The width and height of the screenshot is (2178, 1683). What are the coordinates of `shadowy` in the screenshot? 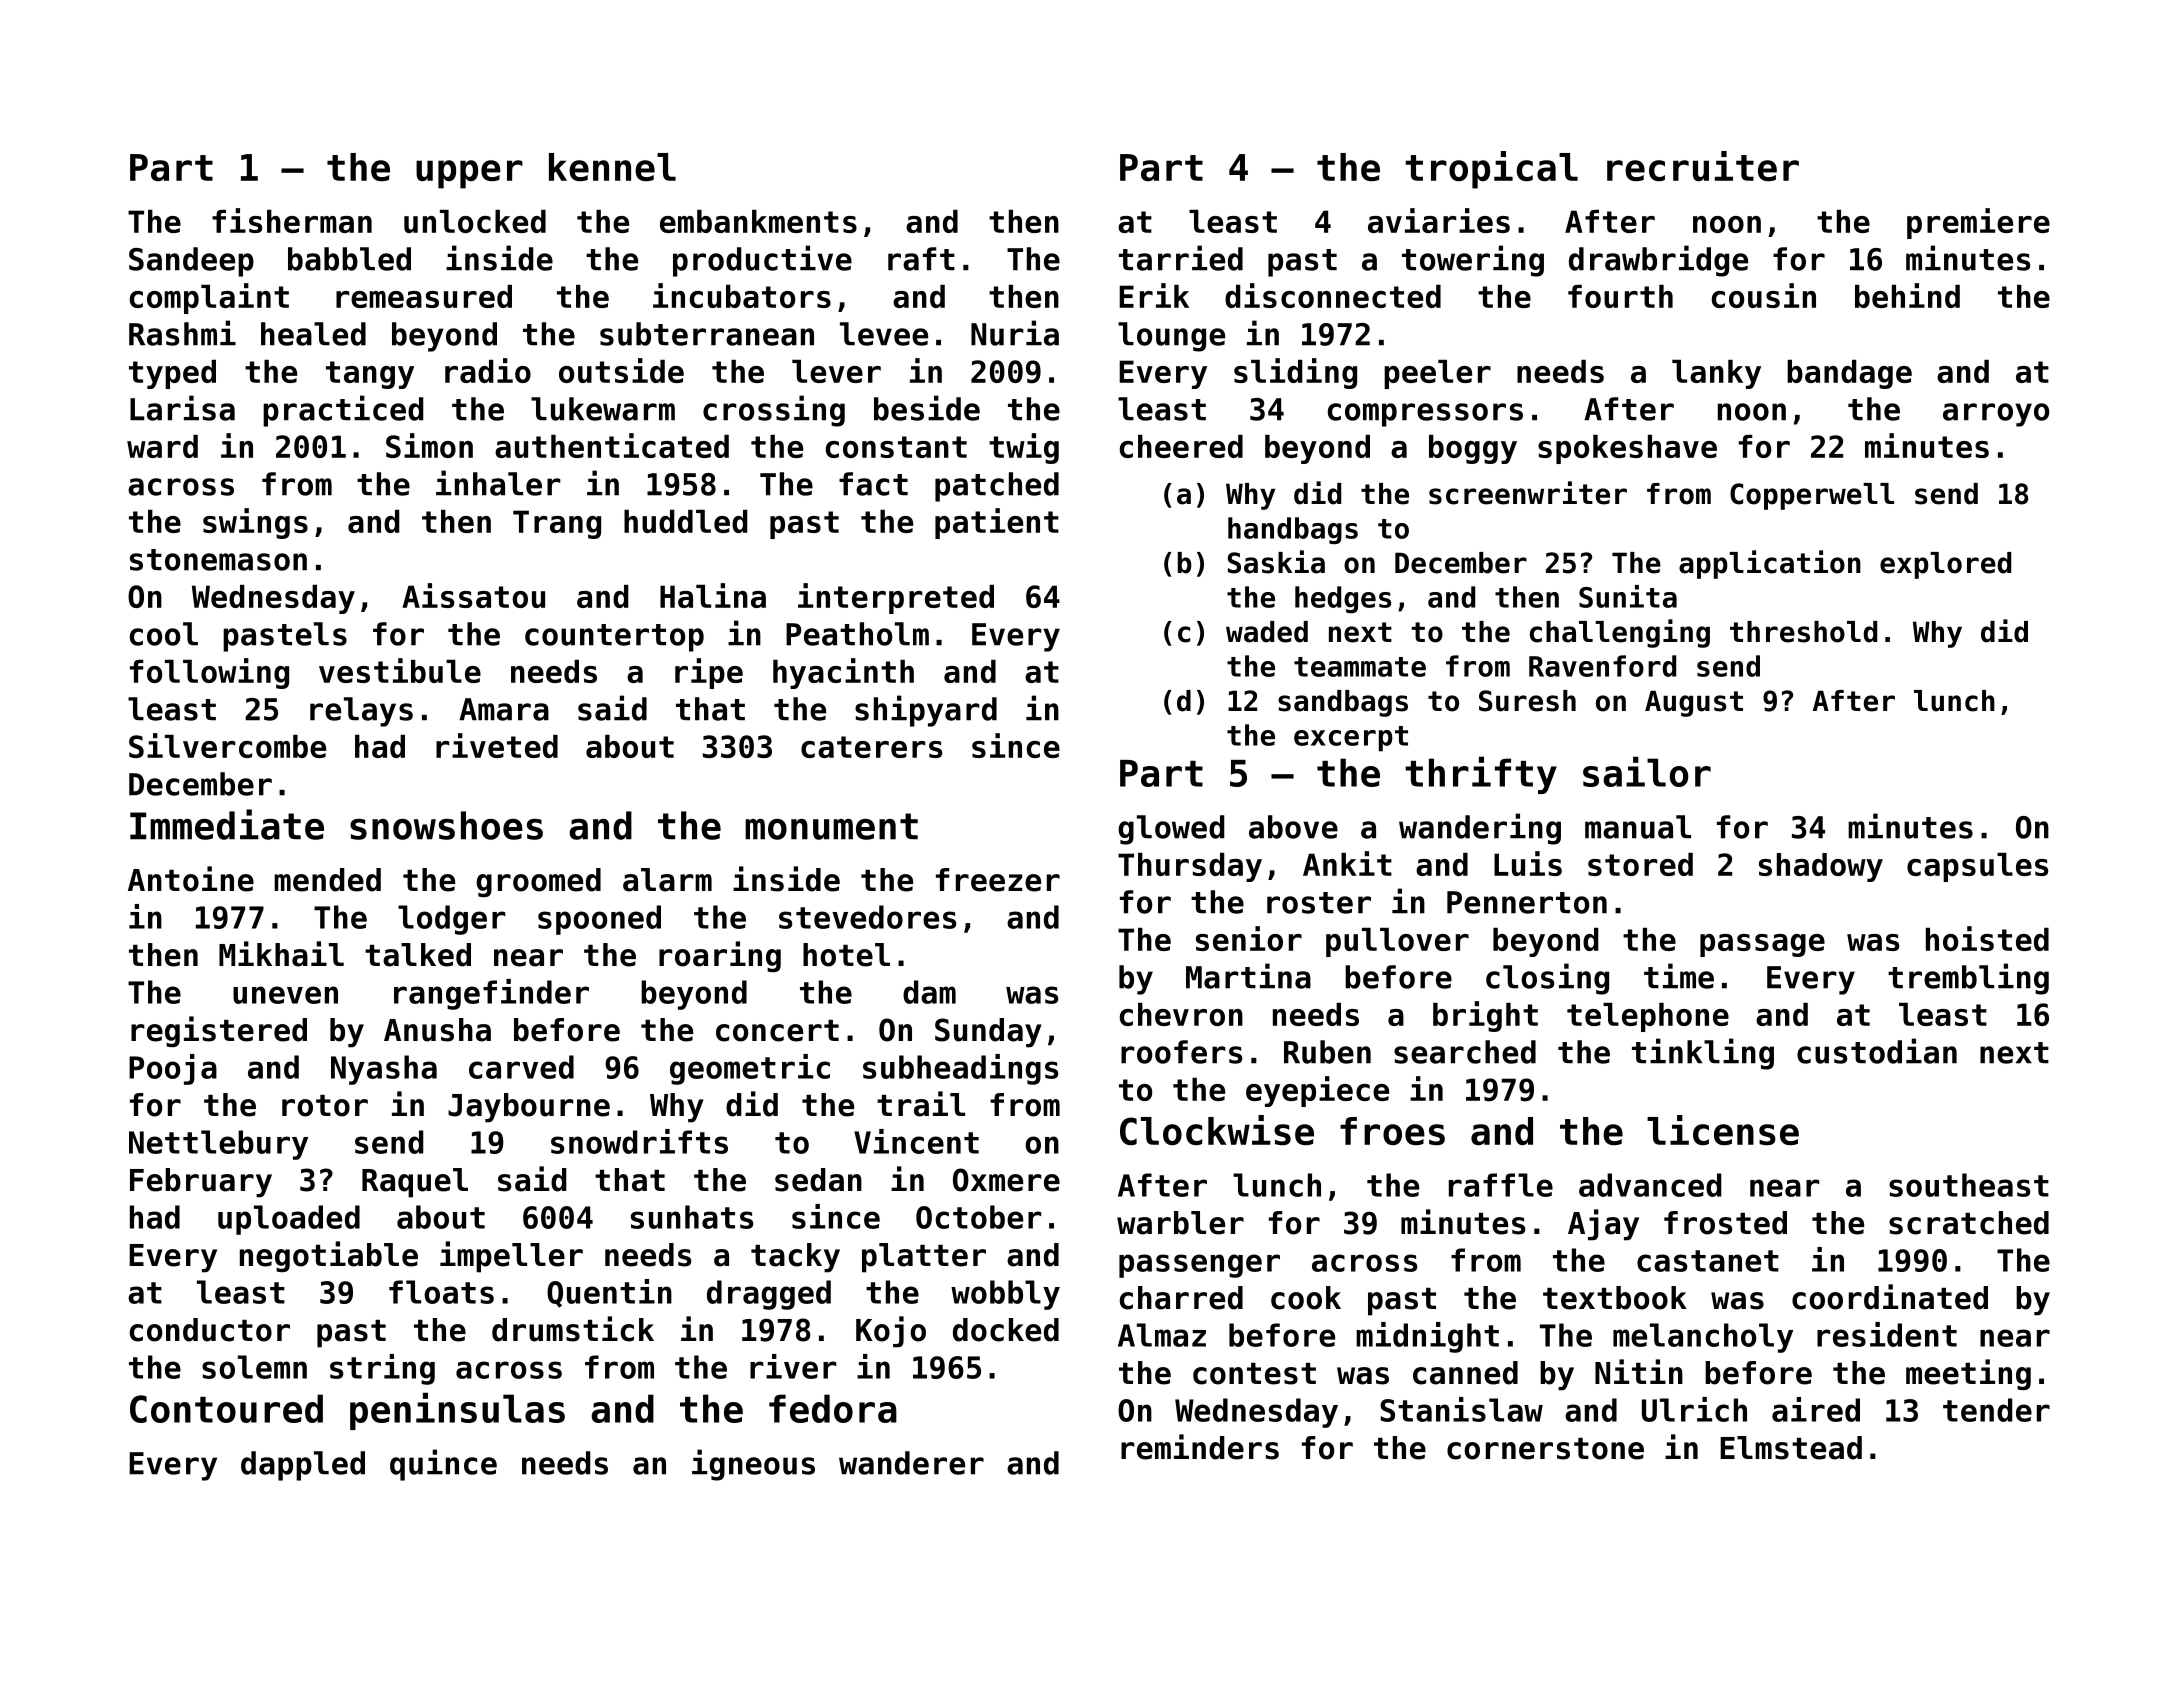 It's located at (1821, 867).
